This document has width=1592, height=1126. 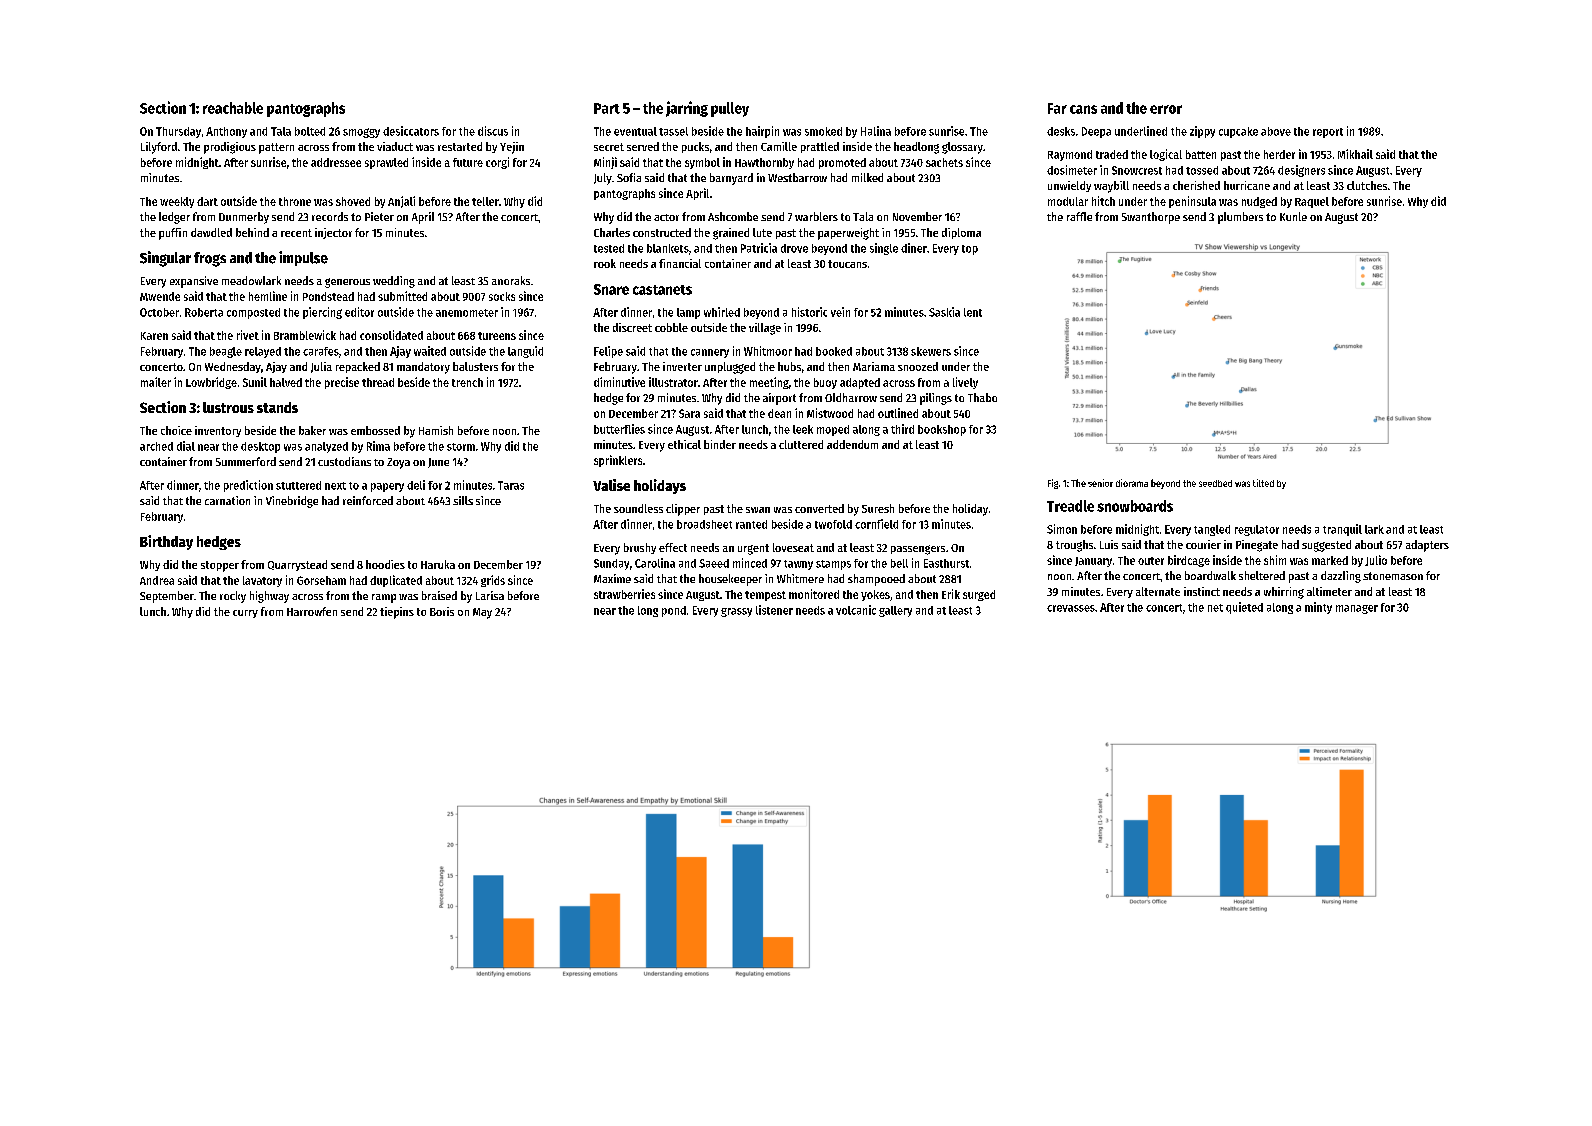 What do you see at coordinates (1367, 185) in the document?
I see `clutches` at bounding box center [1367, 185].
